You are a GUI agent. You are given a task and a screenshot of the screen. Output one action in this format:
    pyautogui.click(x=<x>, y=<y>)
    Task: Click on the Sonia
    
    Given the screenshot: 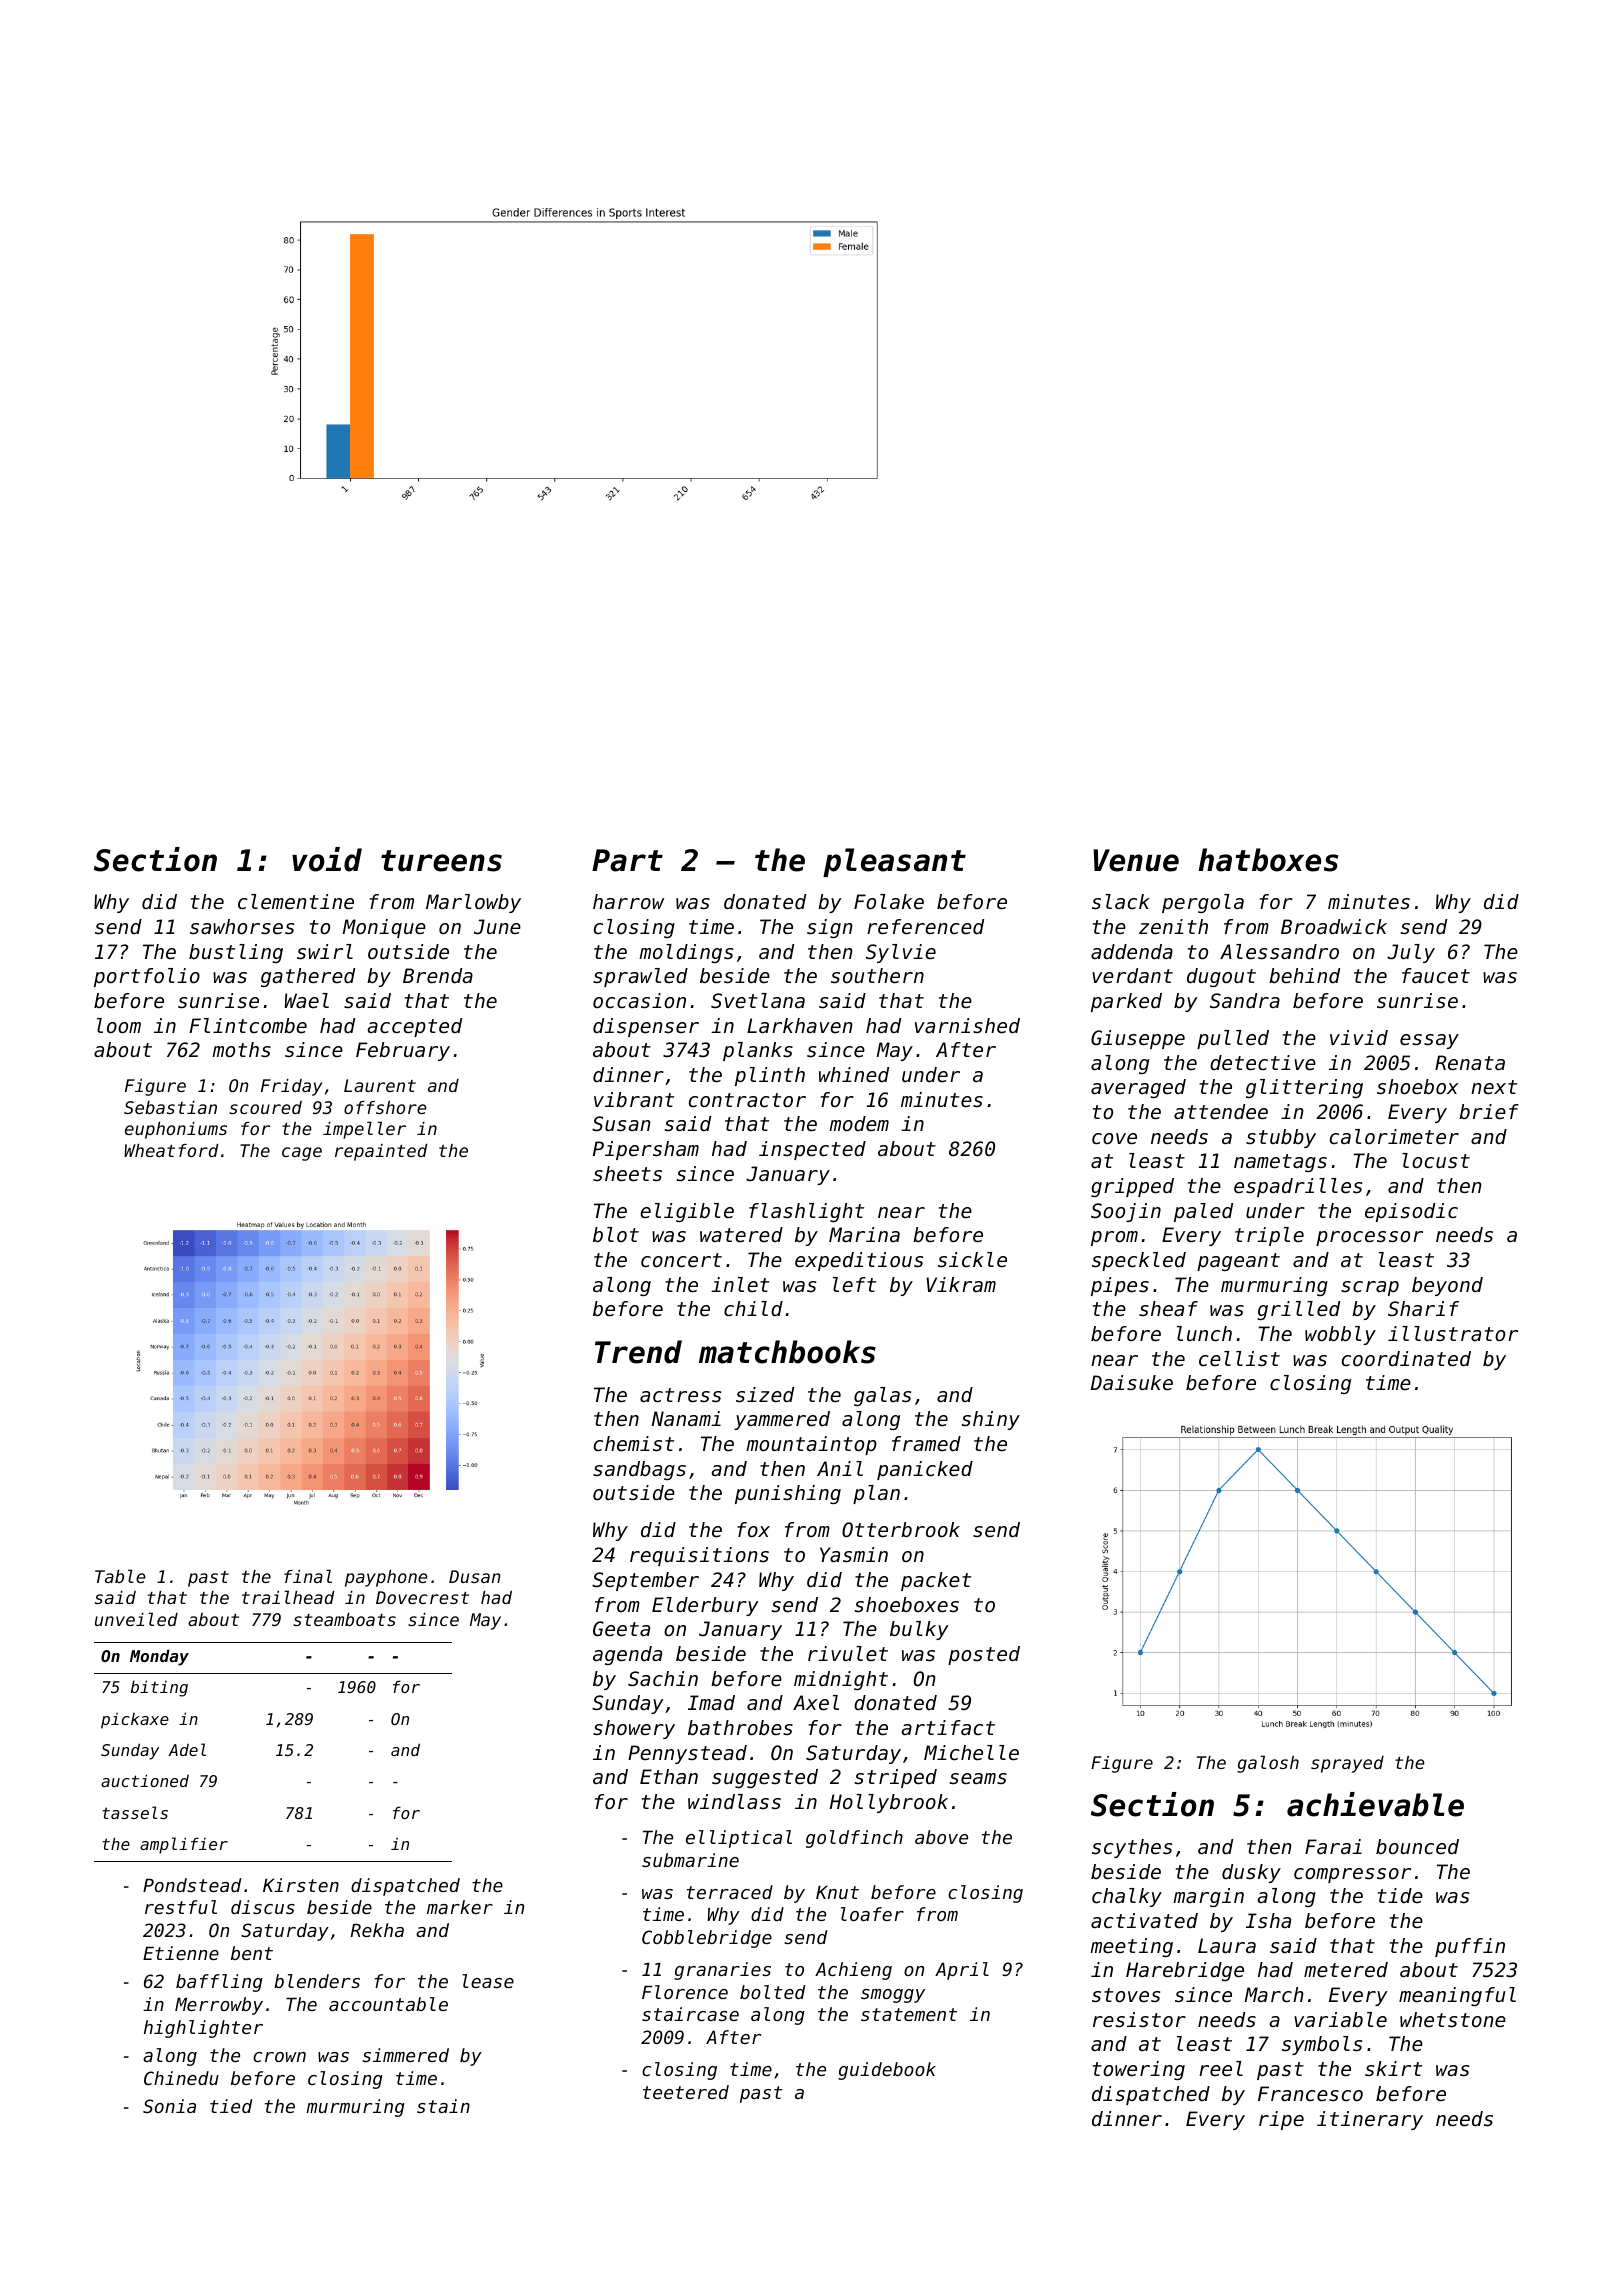 What is the action you would take?
    pyautogui.click(x=169, y=2106)
